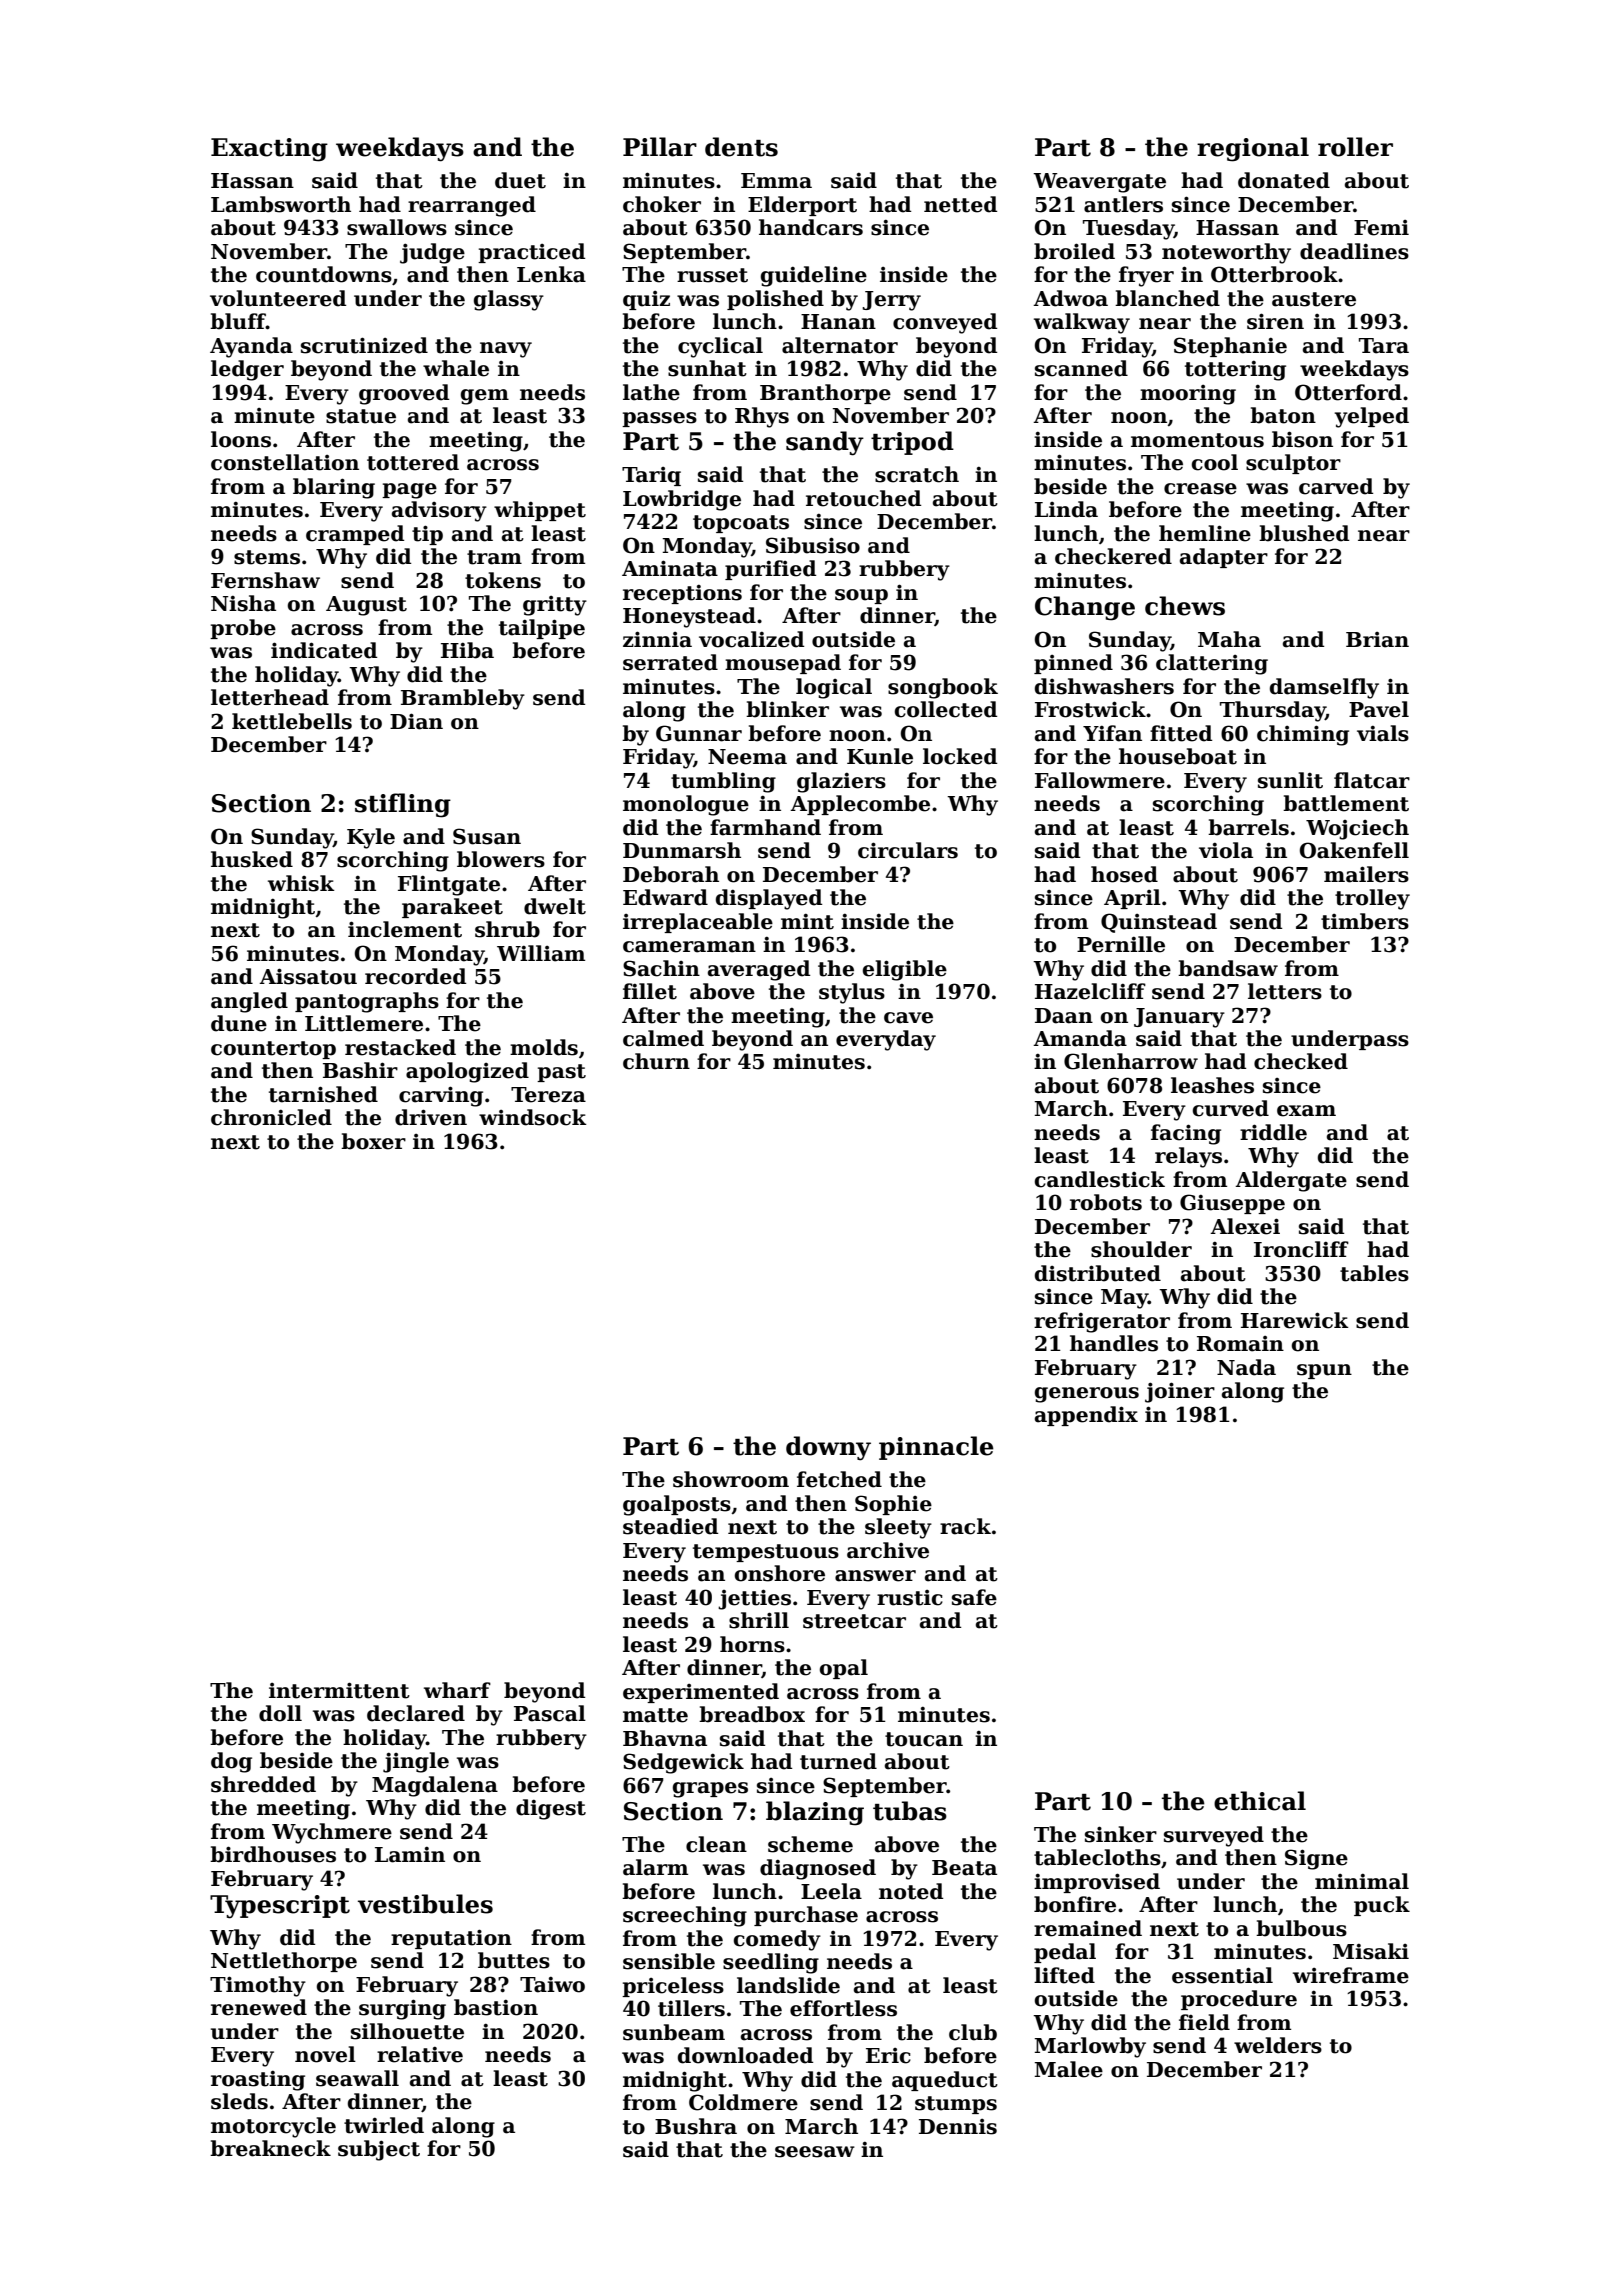  What do you see at coordinates (943, 688) in the image?
I see `songbook` at bounding box center [943, 688].
